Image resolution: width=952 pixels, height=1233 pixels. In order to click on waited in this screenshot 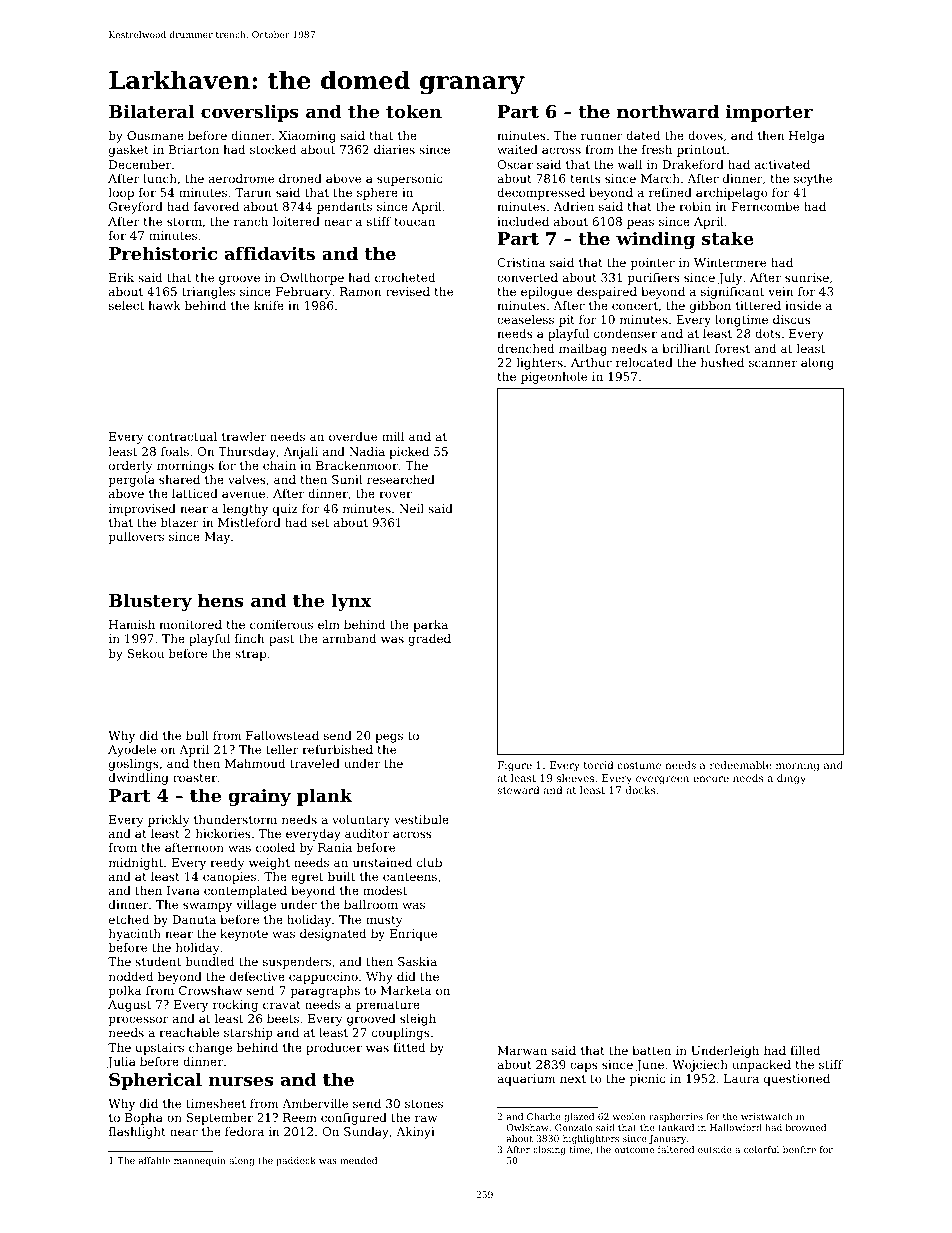, I will do `click(517, 149)`.
